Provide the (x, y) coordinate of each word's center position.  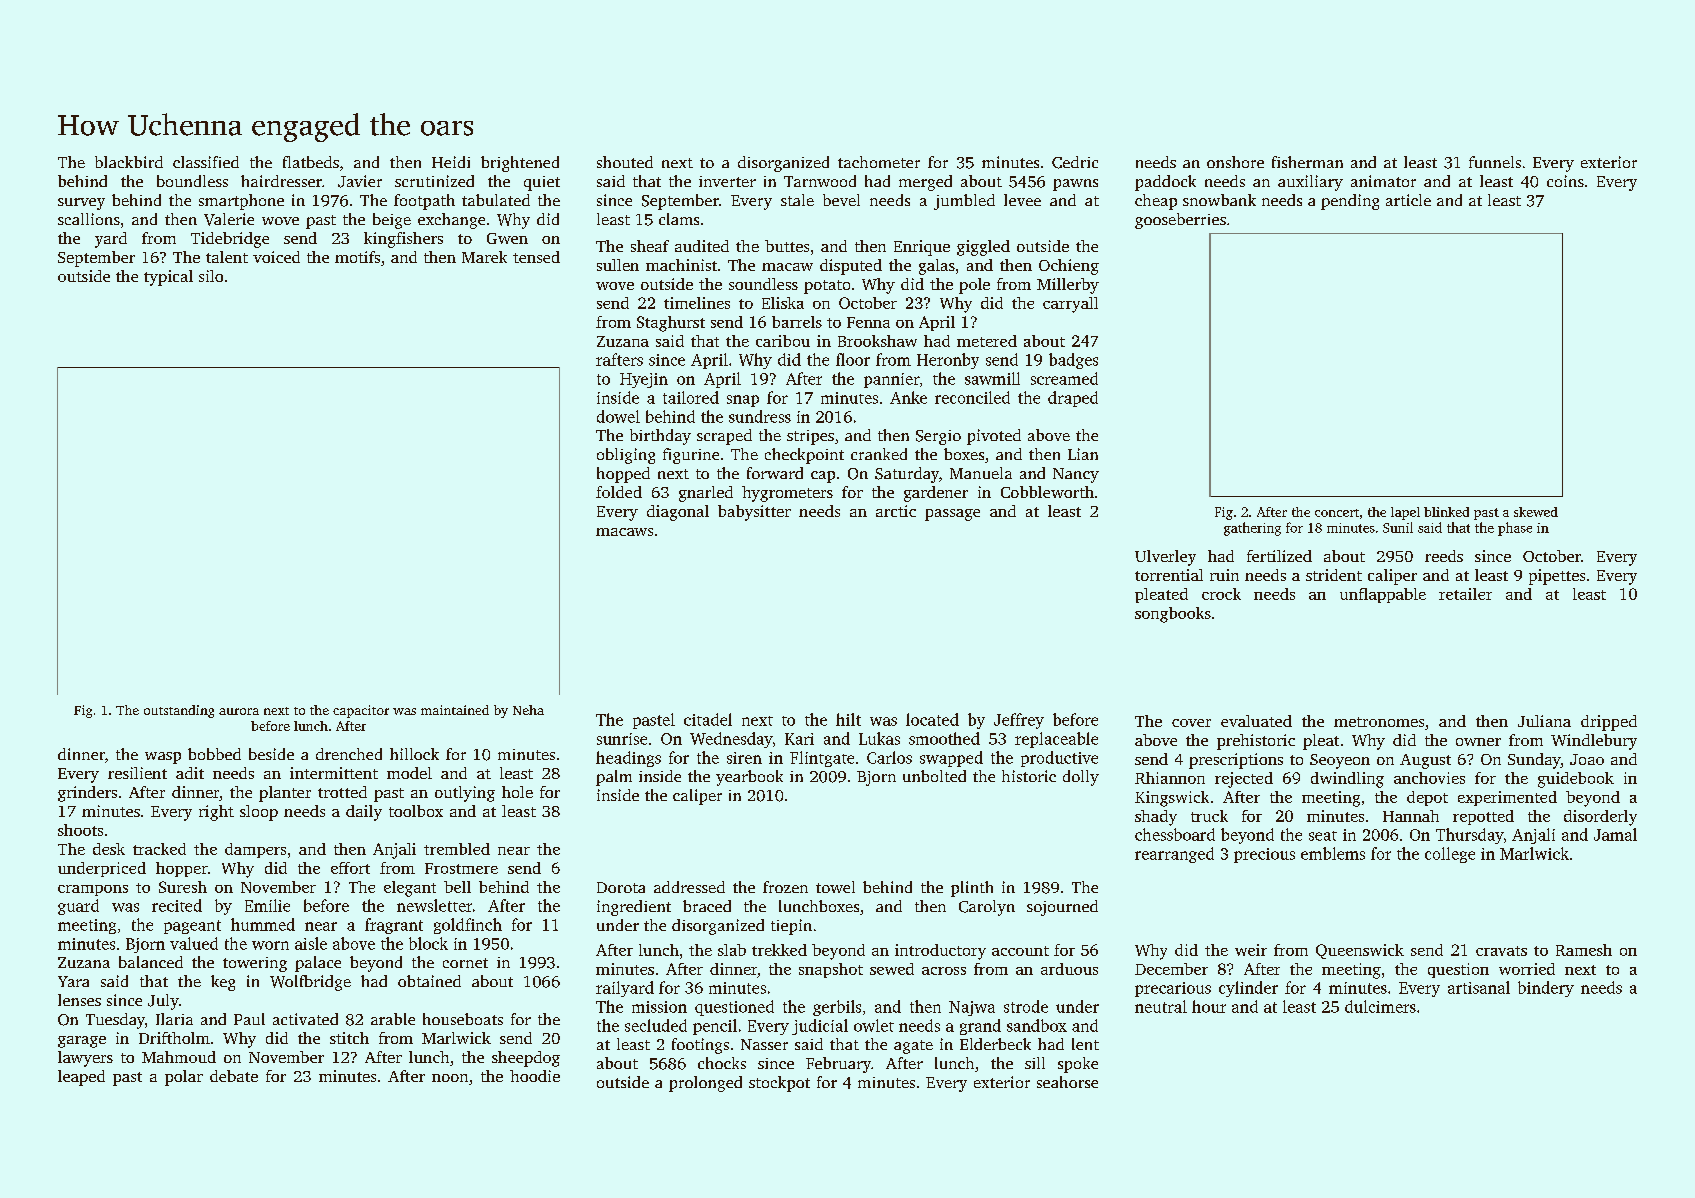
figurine (691, 456)
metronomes (1379, 722)
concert (1337, 513)
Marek (484, 257)
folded (619, 492)
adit (190, 773)
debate (234, 1076)
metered (987, 341)
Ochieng (1069, 267)
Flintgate (822, 759)
